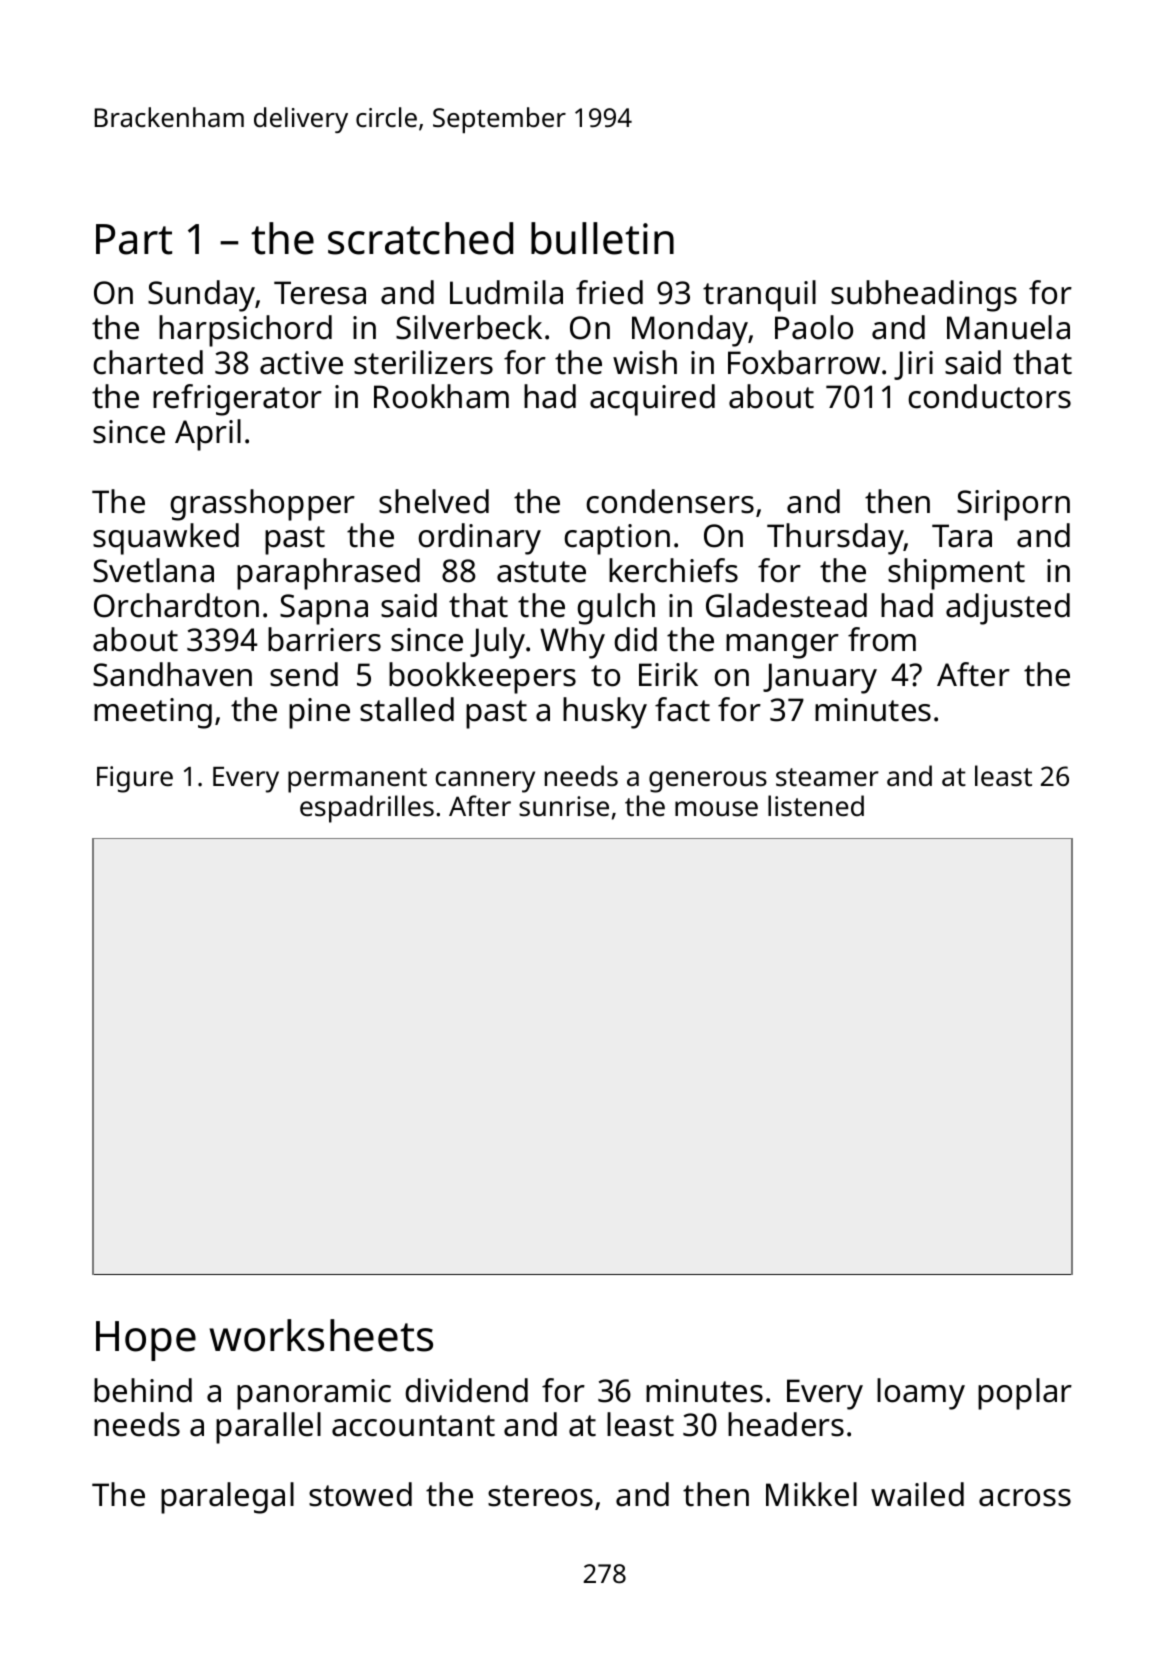 The width and height of the document is (1165, 1654). Describe the element at coordinates (602, 238) in the document. I see `bulletin` at that location.
